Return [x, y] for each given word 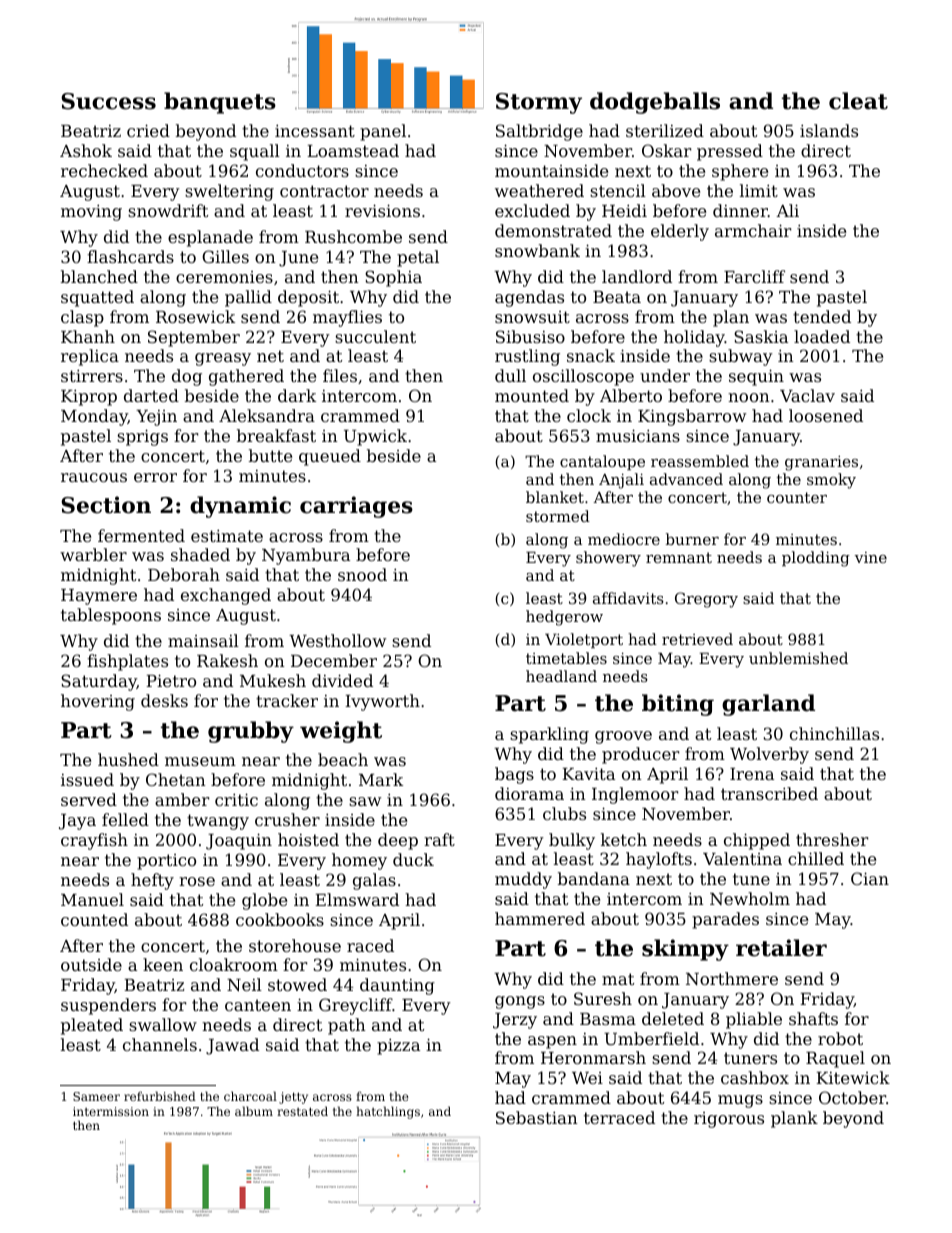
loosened [826, 415]
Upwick [375, 437]
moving [91, 213]
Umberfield [651, 1038]
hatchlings [388, 1112]
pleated [92, 1026]
